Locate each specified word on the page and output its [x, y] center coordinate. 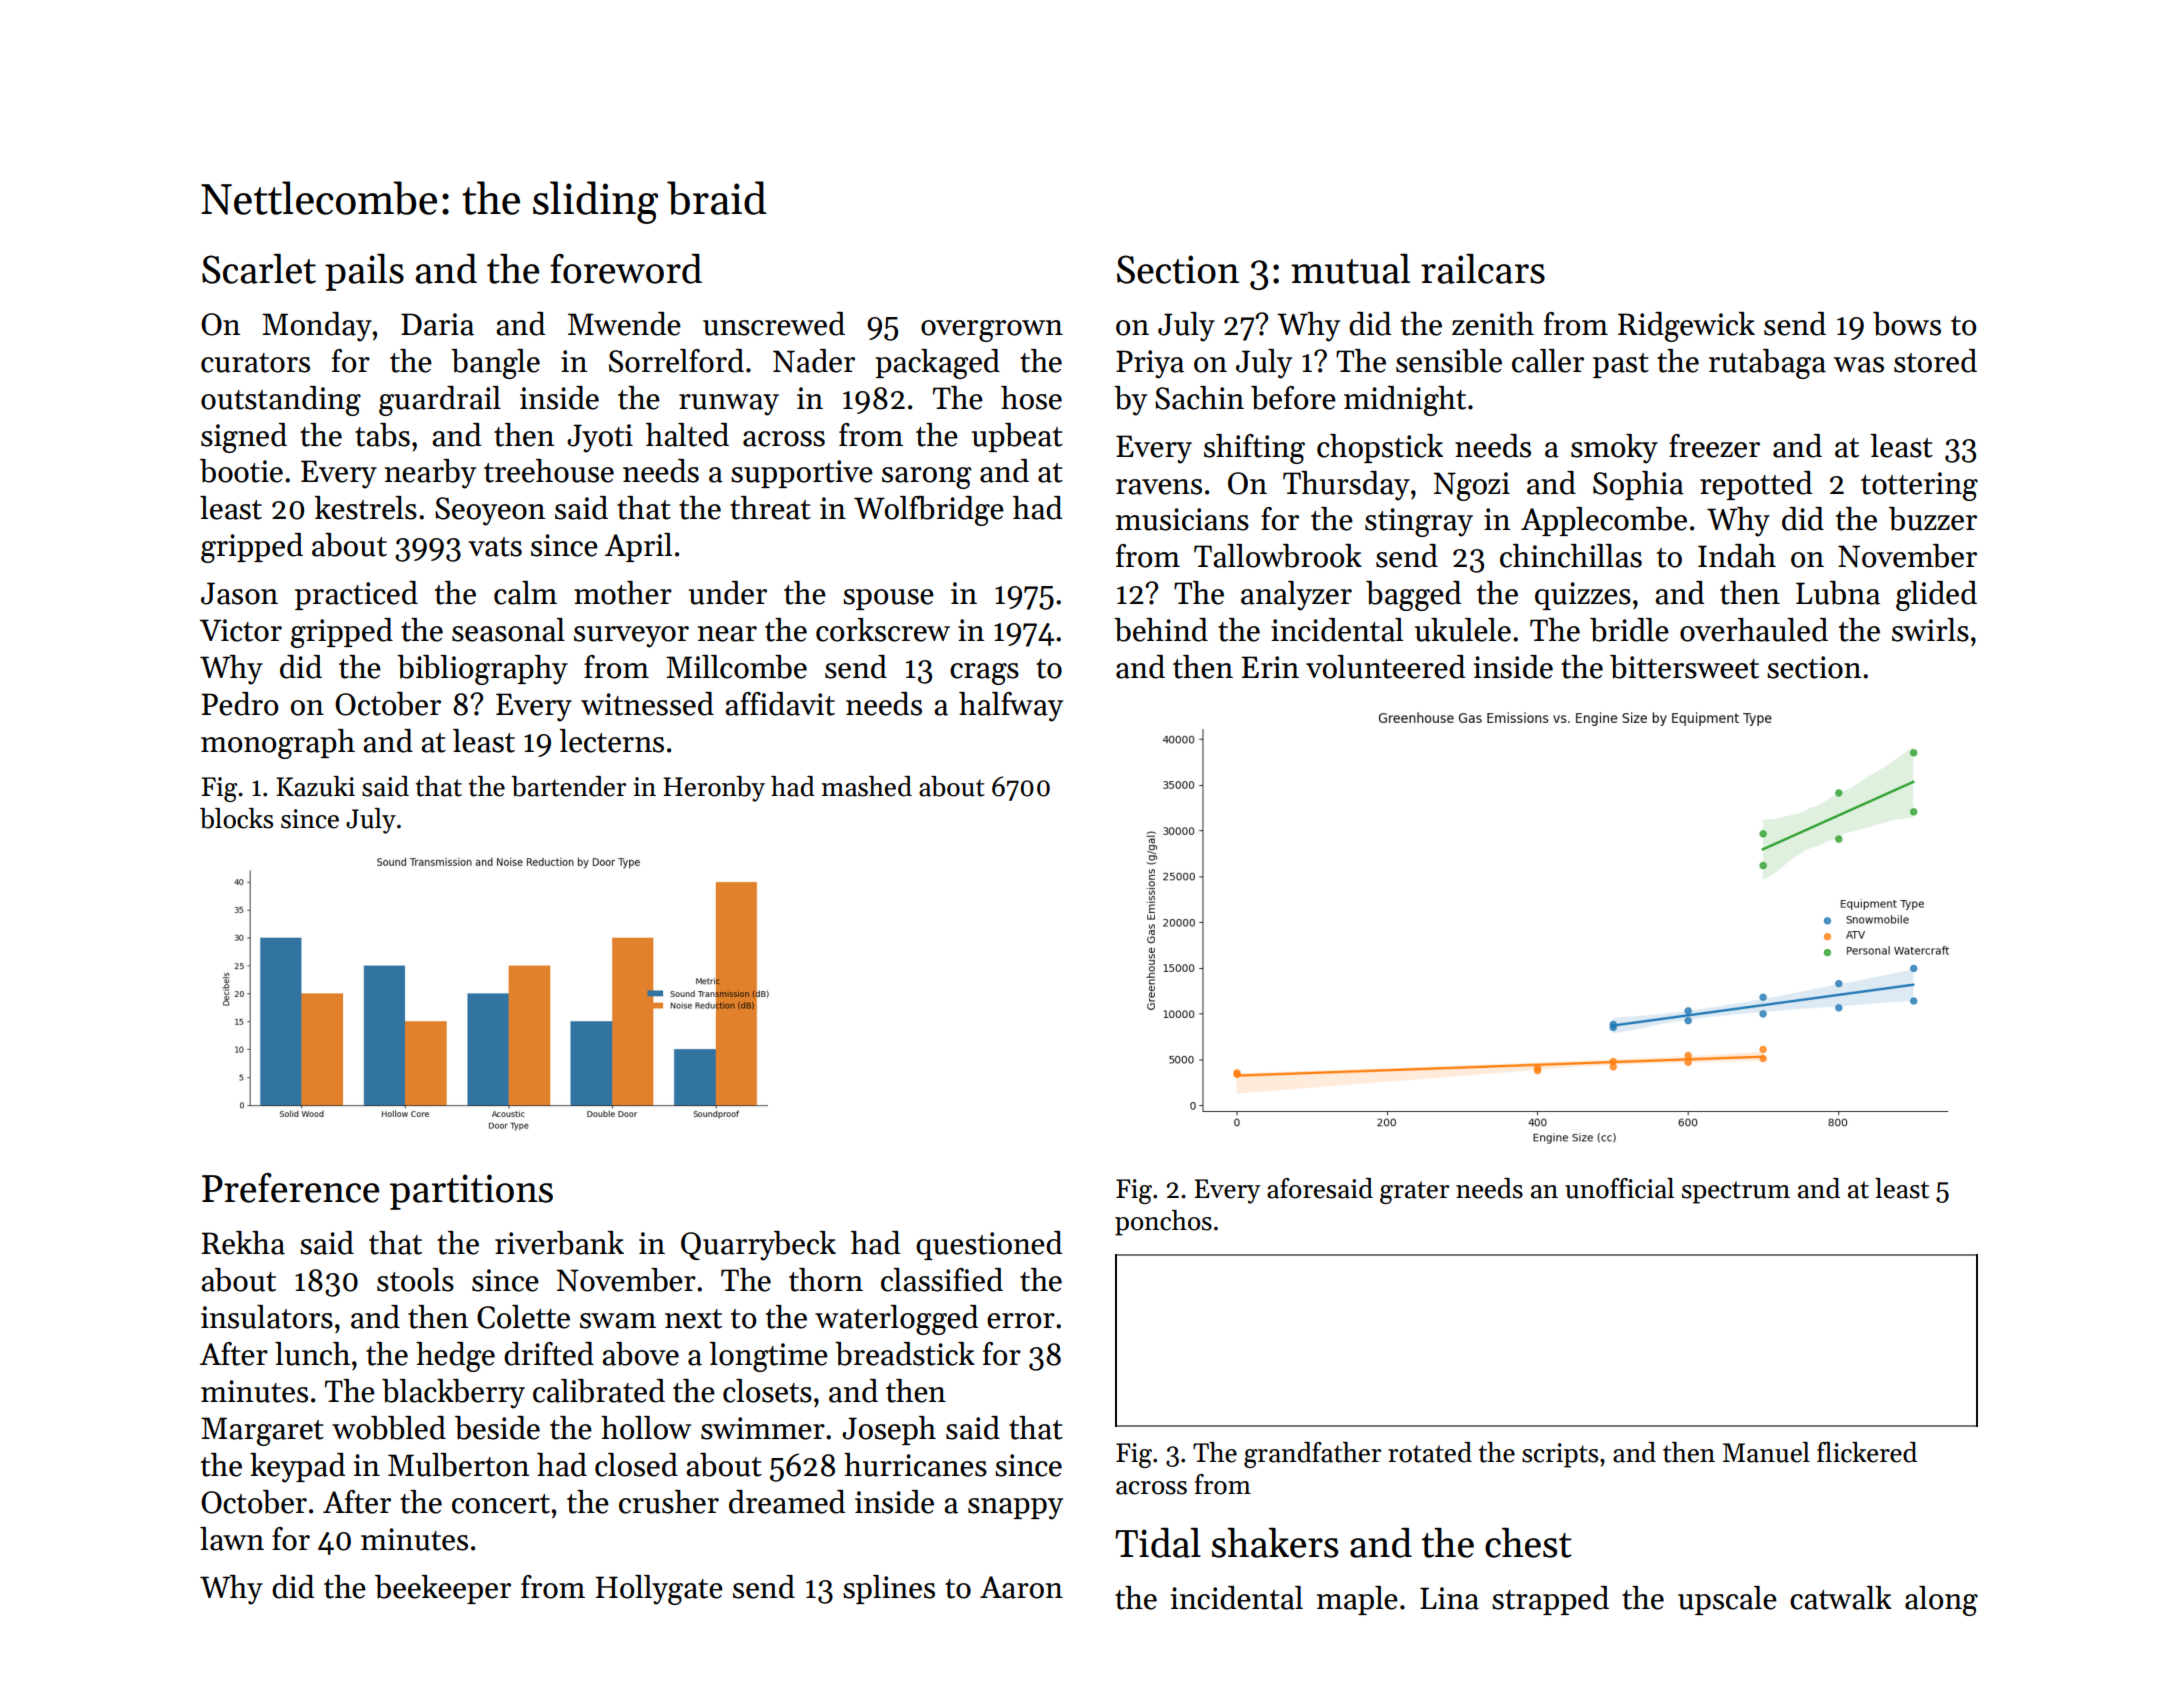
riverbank [559, 1243]
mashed [866, 786]
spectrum [1736, 1192]
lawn [232, 1539]
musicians [1182, 519]
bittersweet [1684, 667]
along [1941, 1601]
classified [942, 1280]
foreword [626, 269]
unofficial [1619, 1188]
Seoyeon [490, 511]
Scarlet [259, 269]
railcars [1483, 269]
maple [1357, 1600]
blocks [236, 818]
